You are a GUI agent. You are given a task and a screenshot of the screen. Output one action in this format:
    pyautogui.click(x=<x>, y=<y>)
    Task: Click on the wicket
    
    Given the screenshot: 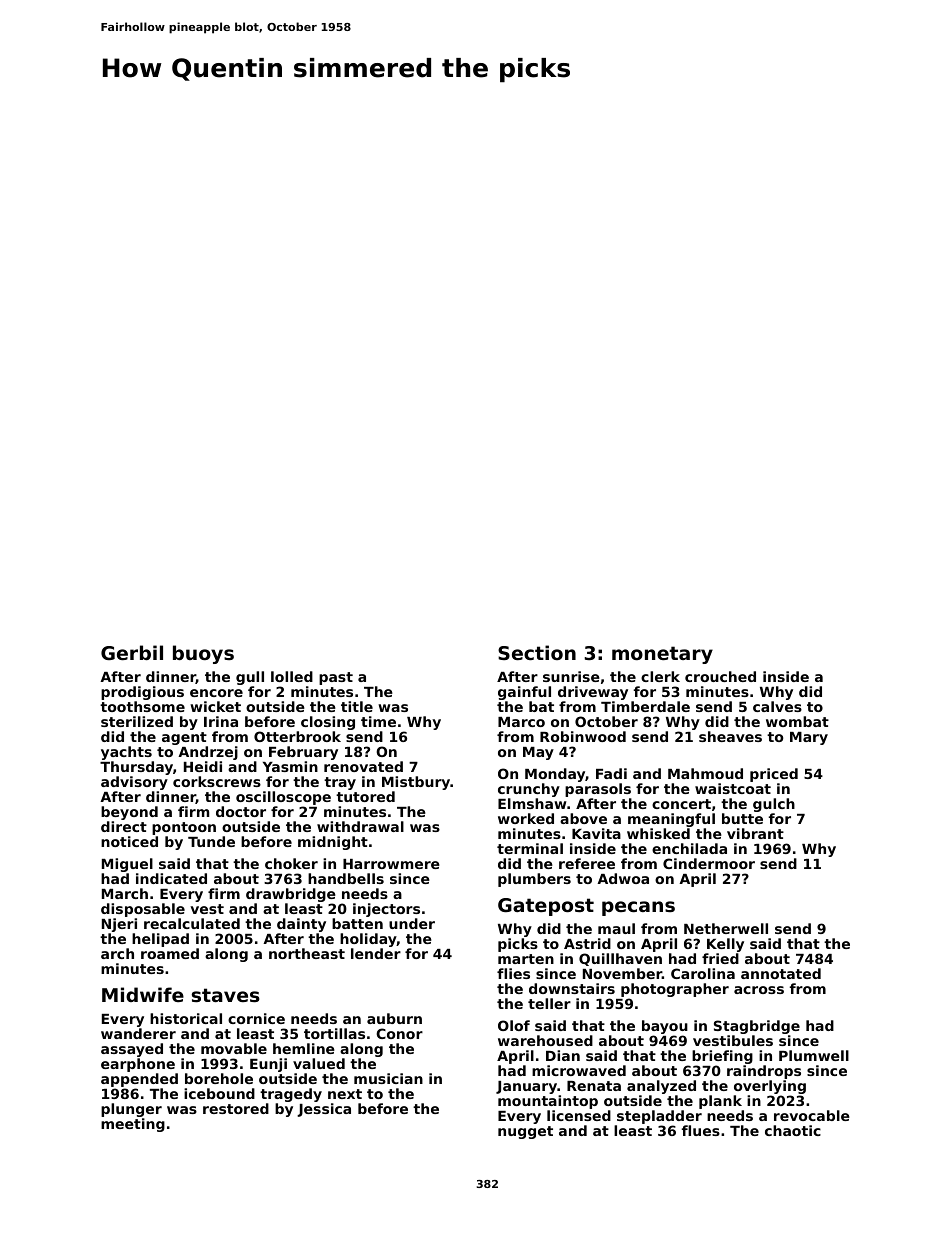 What is the action you would take?
    pyautogui.click(x=215, y=706)
